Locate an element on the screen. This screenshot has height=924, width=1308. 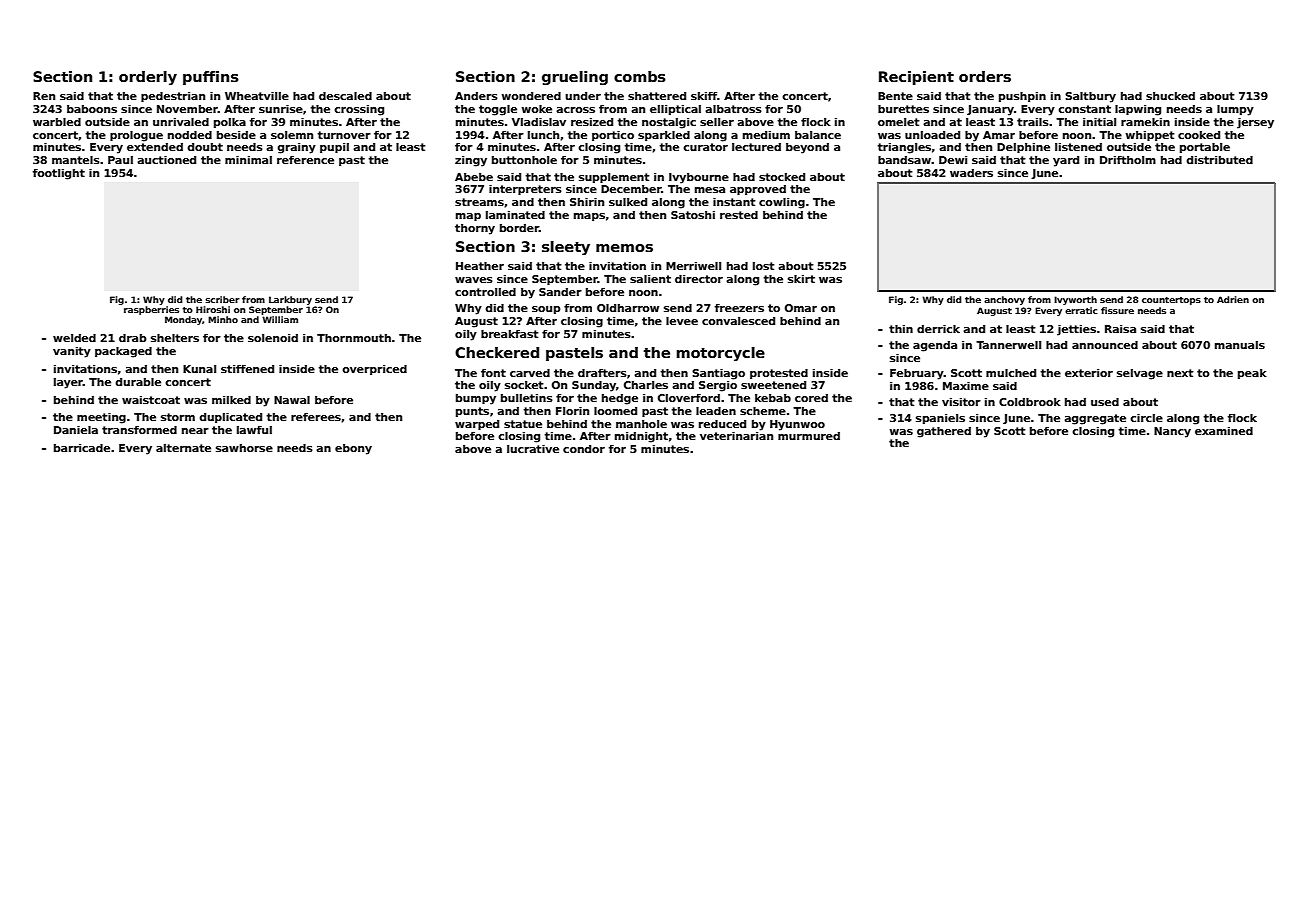
under is located at coordinates (583, 96).
